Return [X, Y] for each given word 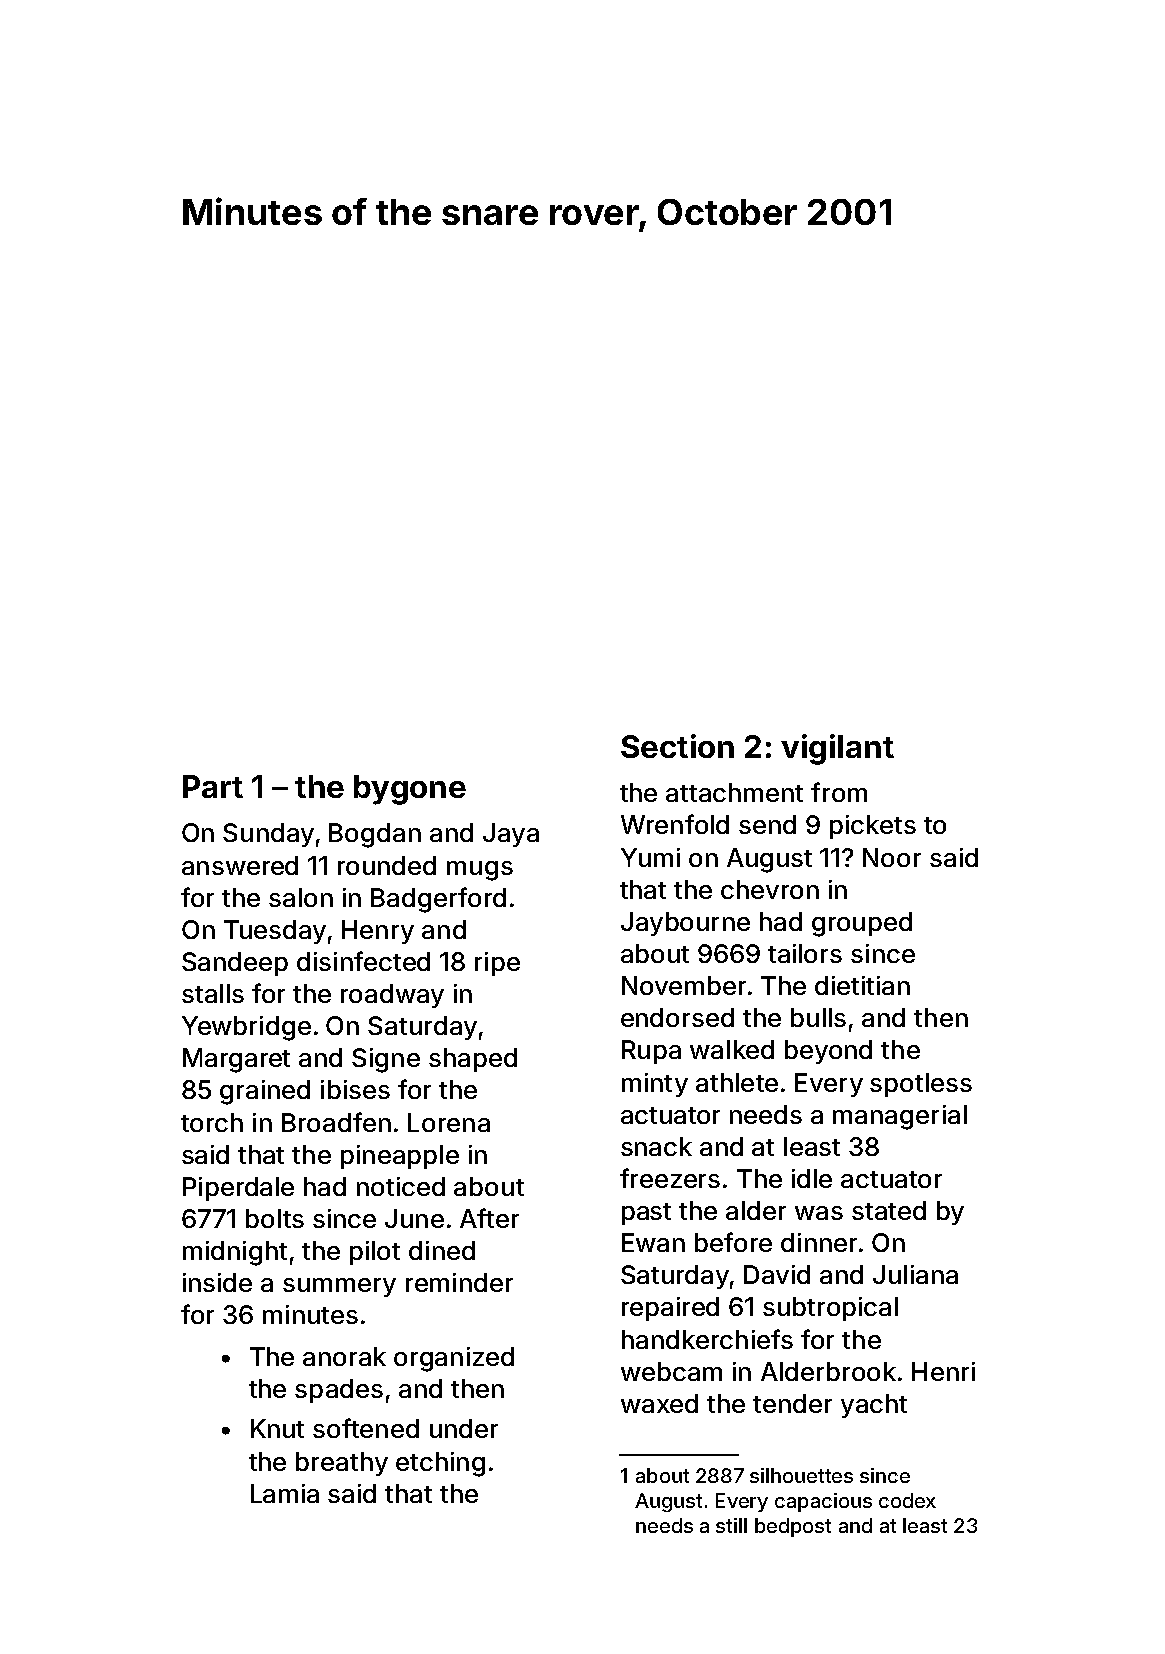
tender [792, 1403]
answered [240, 865]
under [464, 1428]
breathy [342, 1464]
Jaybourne [685, 924]
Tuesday [275, 932]
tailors [805, 953]
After [489, 1218]
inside [217, 1282]
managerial [900, 1117]
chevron [770, 889]
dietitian [862, 985]
